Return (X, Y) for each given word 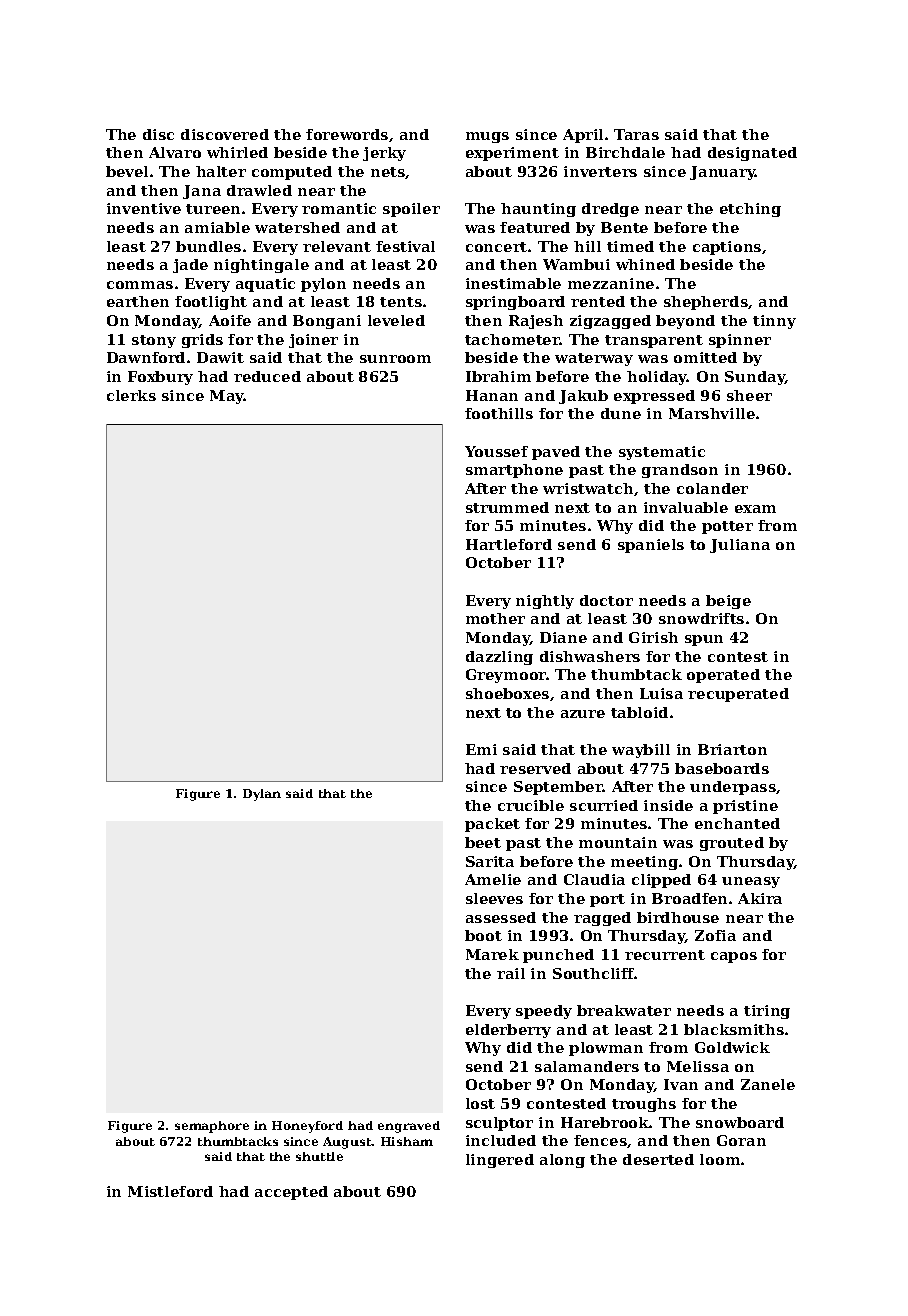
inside (668, 805)
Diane (563, 637)
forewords (347, 134)
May (227, 397)
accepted (291, 1193)
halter (221, 171)
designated (752, 154)
